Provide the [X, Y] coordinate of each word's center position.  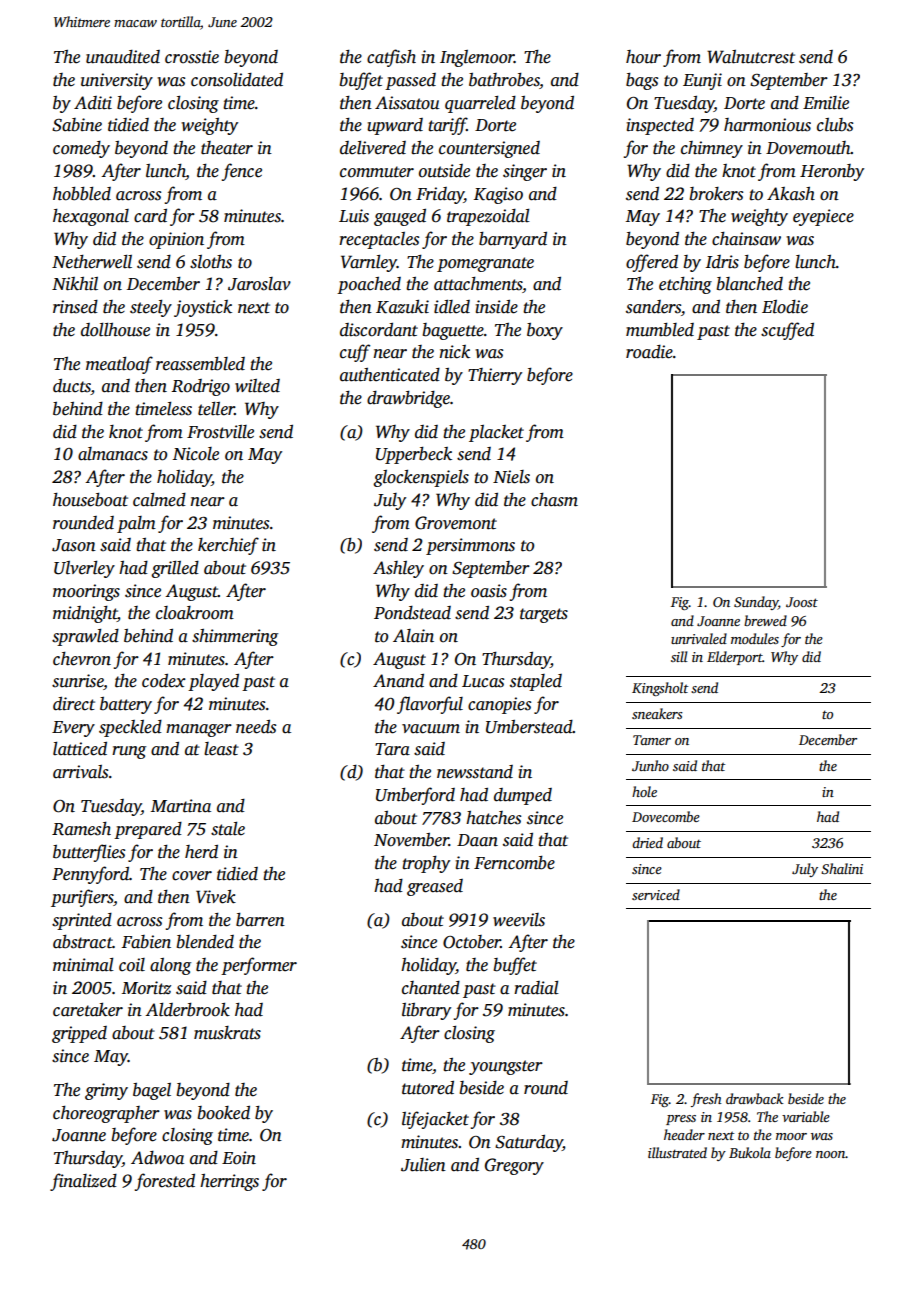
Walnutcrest [751, 57]
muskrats [227, 1033]
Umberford [415, 796]
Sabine [77, 125]
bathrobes [504, 81]
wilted [257, 386]
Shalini [842, 868]
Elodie [785, 307]
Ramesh [81, 829]
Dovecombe [666, 816]
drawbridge [408, 399]
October [472, 942]
